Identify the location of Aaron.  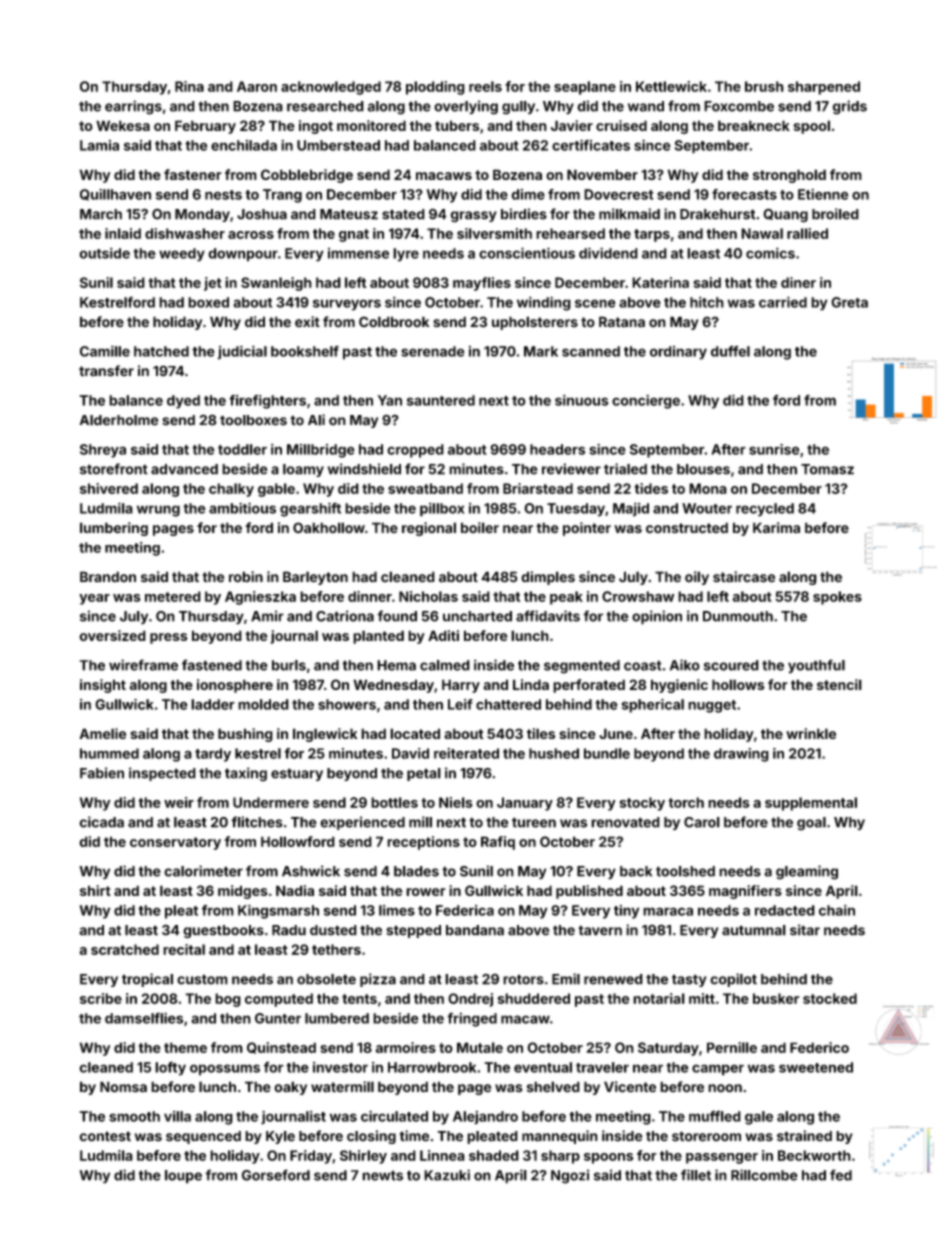
(257, 86).
